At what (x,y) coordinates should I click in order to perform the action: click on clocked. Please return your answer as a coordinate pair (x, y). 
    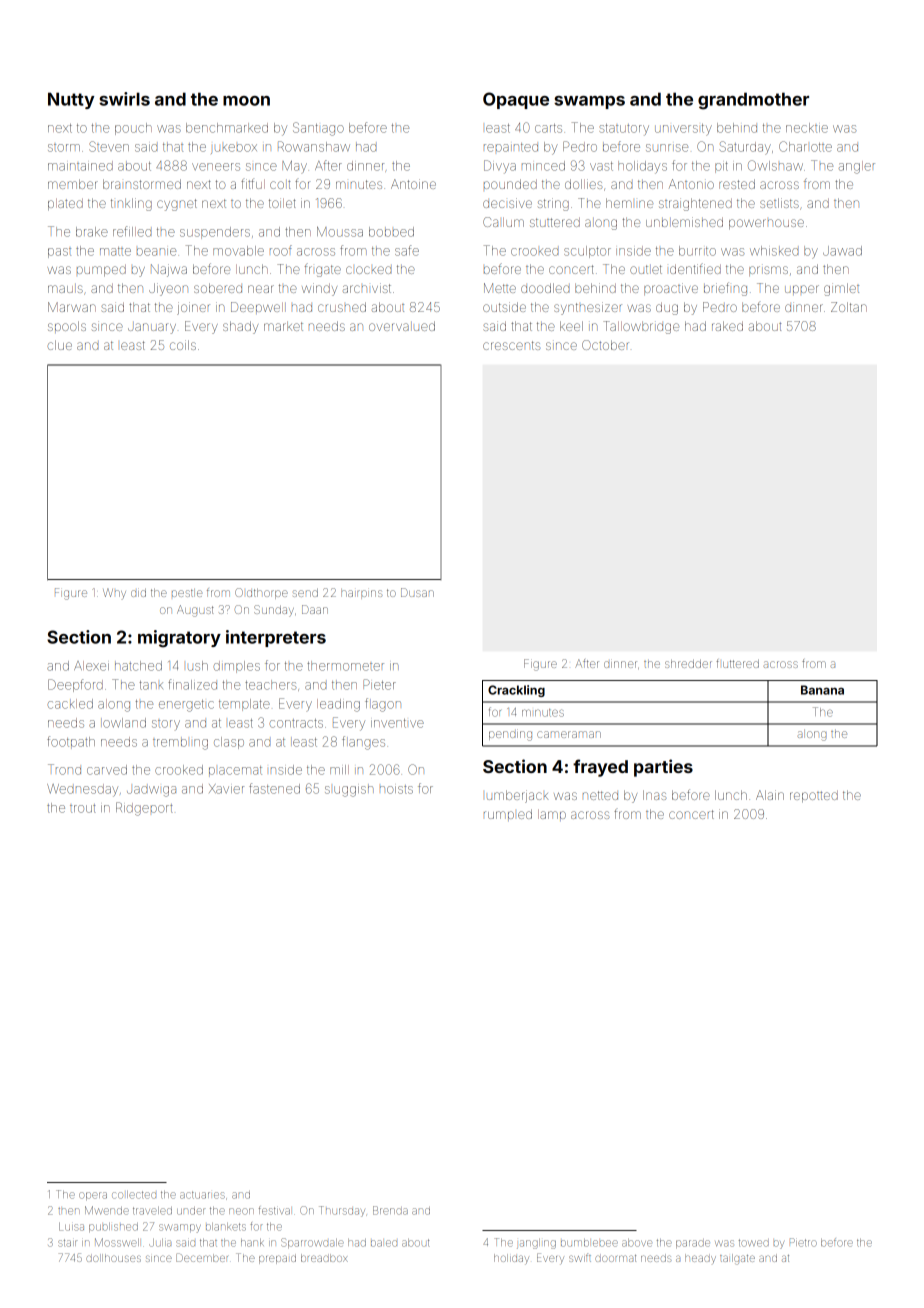
    Looking at the image, I should click on (369, 270).
